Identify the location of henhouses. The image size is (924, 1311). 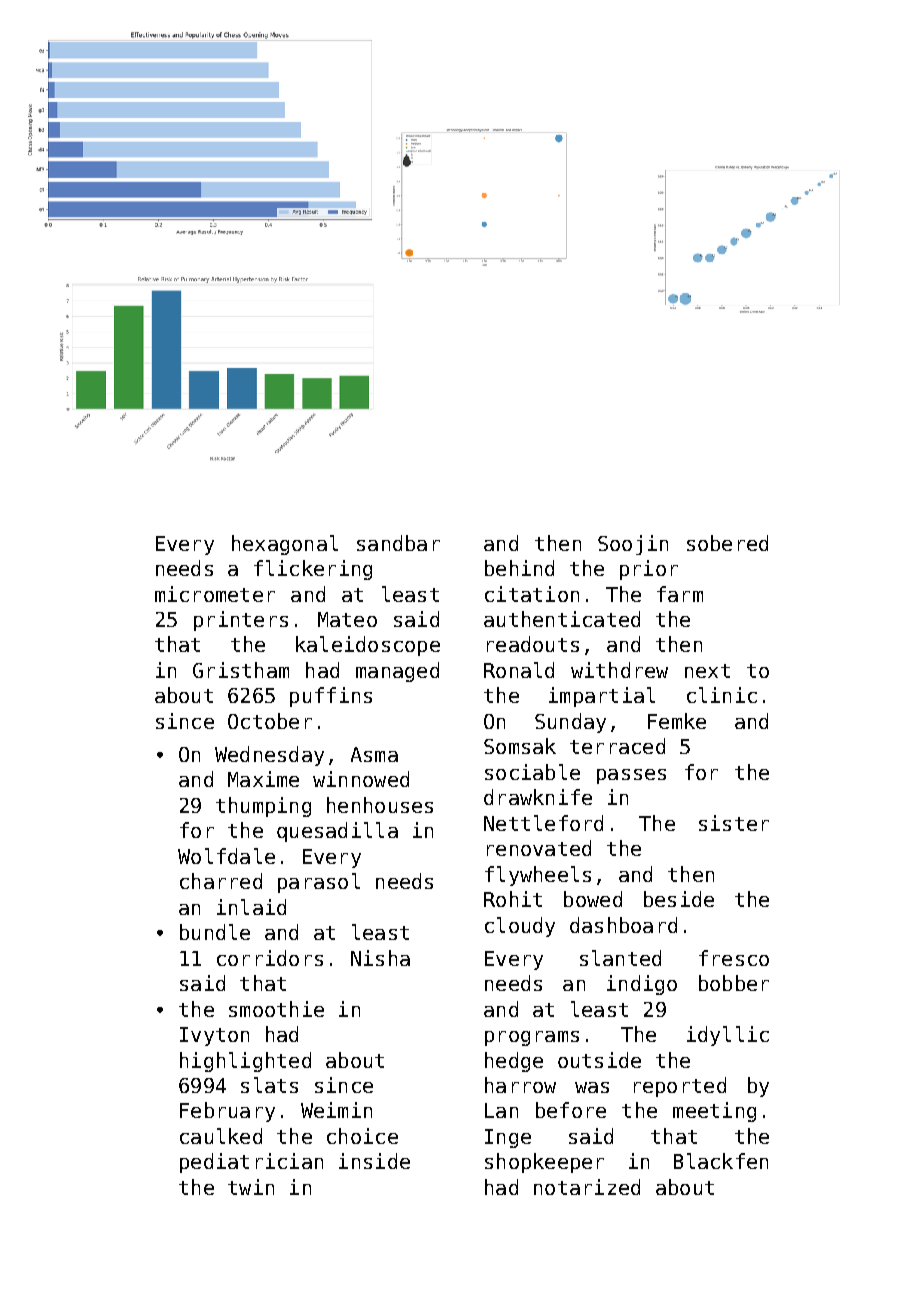
(380, 805).
